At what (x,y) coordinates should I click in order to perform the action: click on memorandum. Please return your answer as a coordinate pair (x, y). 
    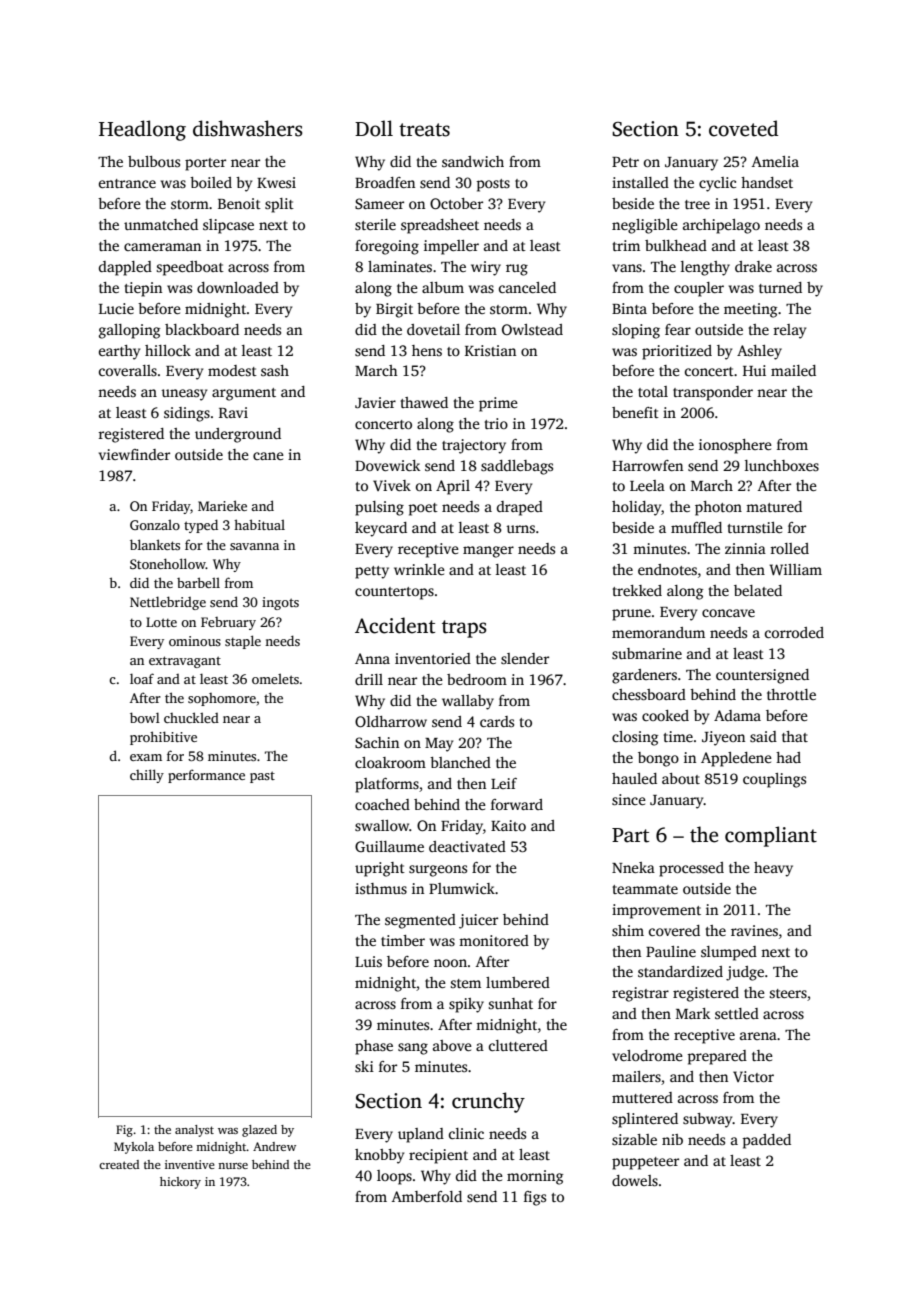
    Looking at the image, I should click on (658, 632).
